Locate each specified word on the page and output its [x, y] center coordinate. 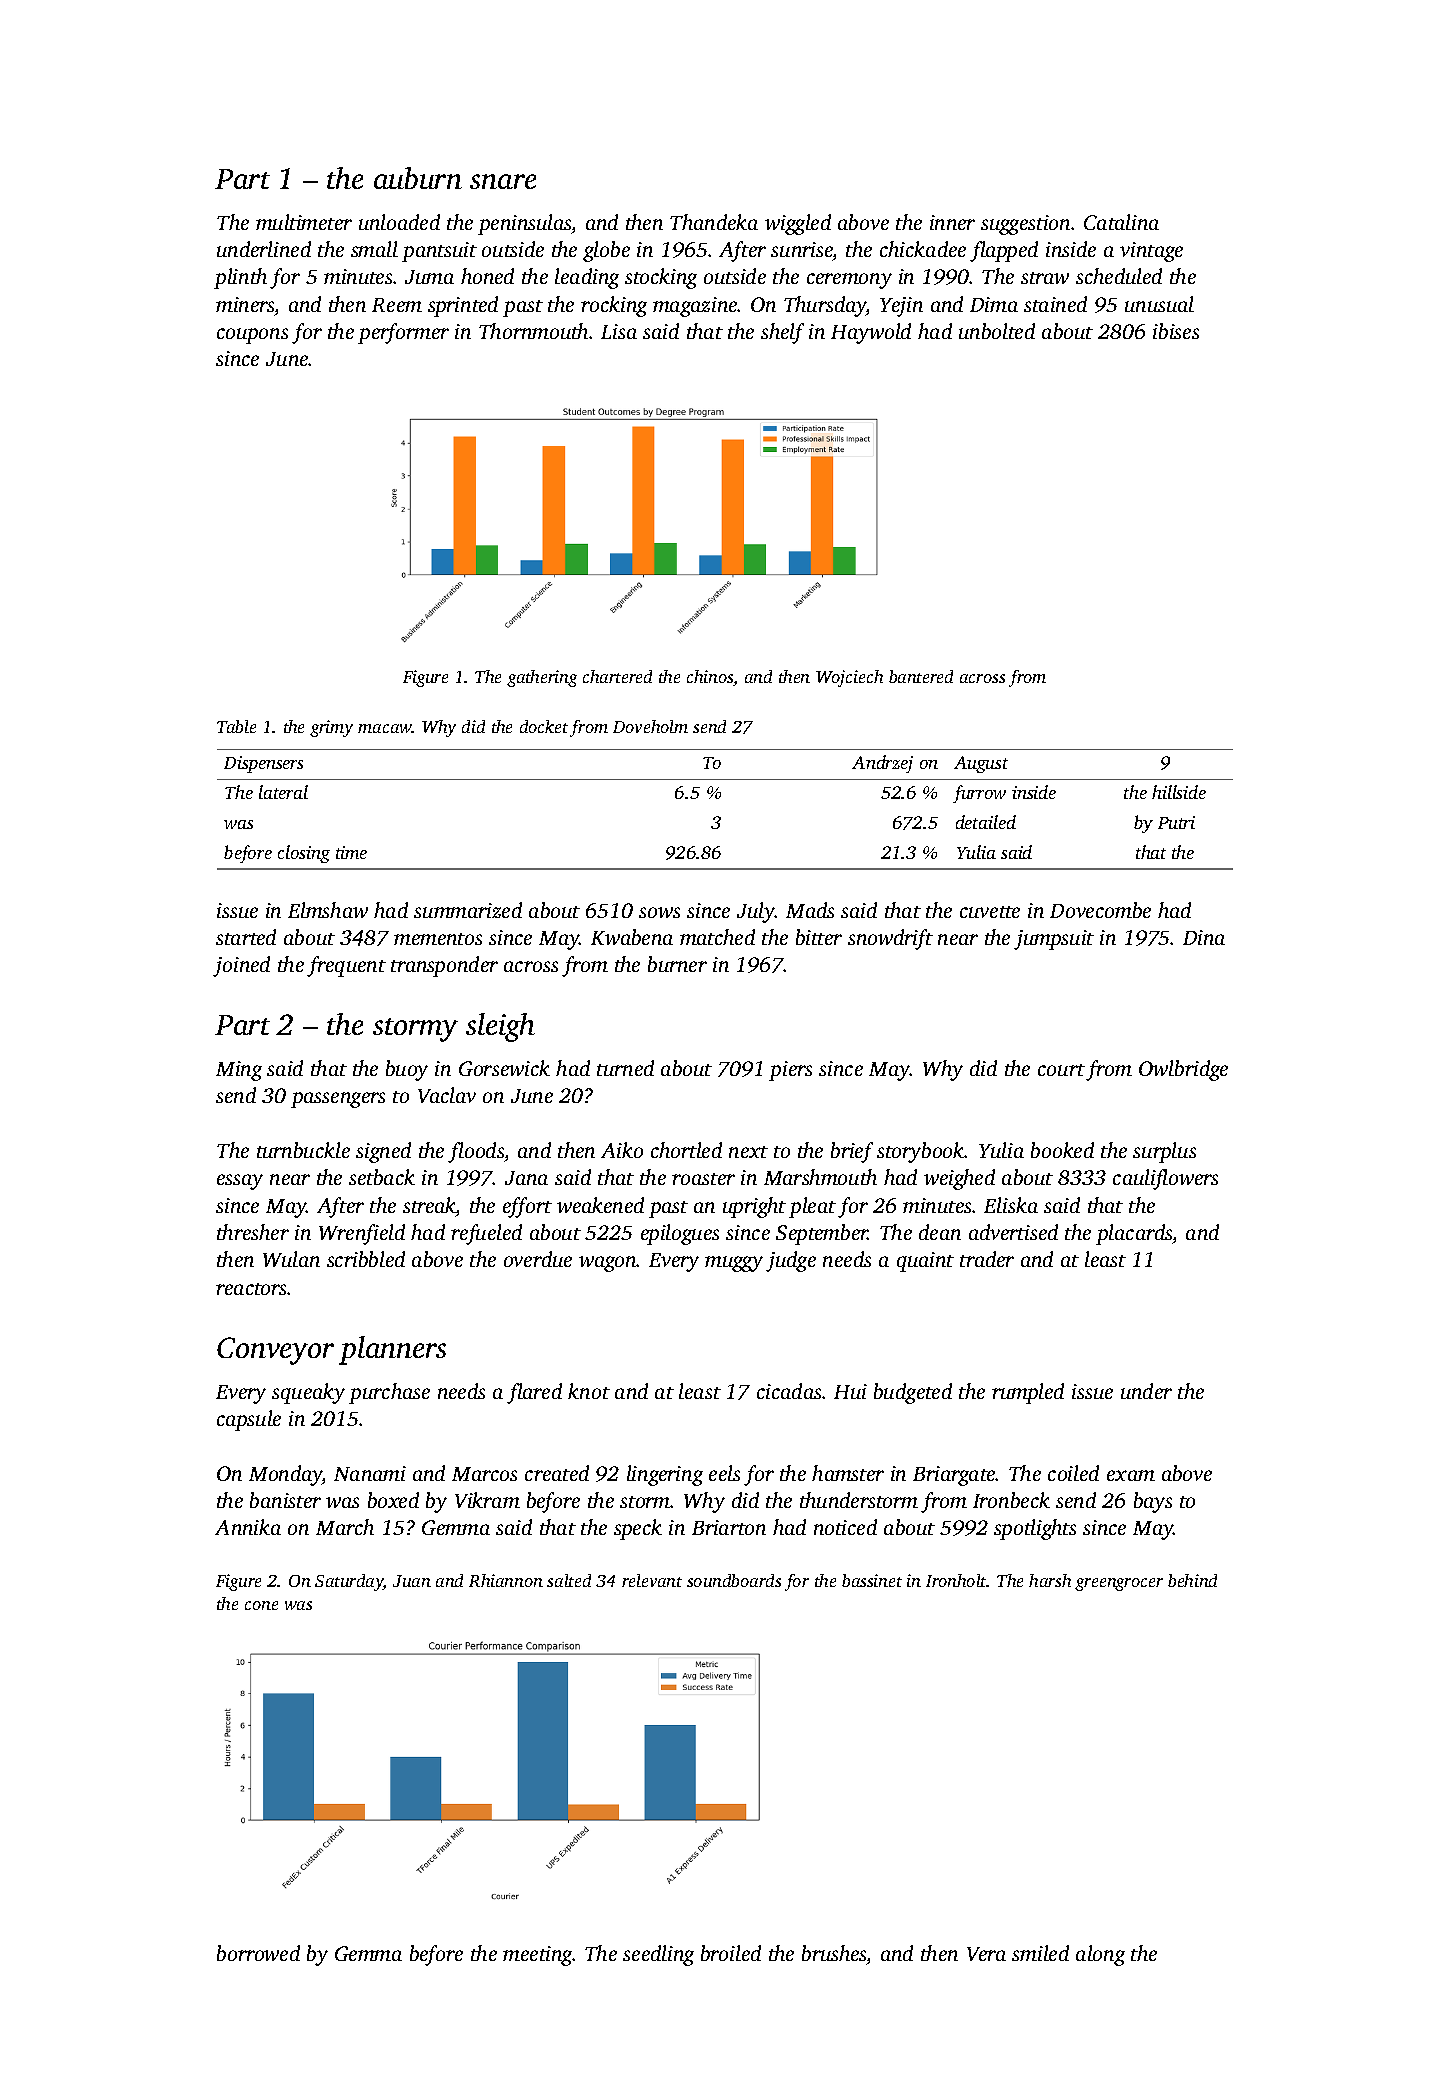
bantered [921, 676]
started [246, 937]
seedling [658, 1955]
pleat [812, 1207]
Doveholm [650, 726]
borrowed [258, 1953]
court [1061, 1070]
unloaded [399, 222]
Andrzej [882, 764]
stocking [661, 278]
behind [1192, 1580]
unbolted [997, 331]
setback [382, 1177]
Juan [412, 1581]
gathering [542, 678]
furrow [979, 794]
